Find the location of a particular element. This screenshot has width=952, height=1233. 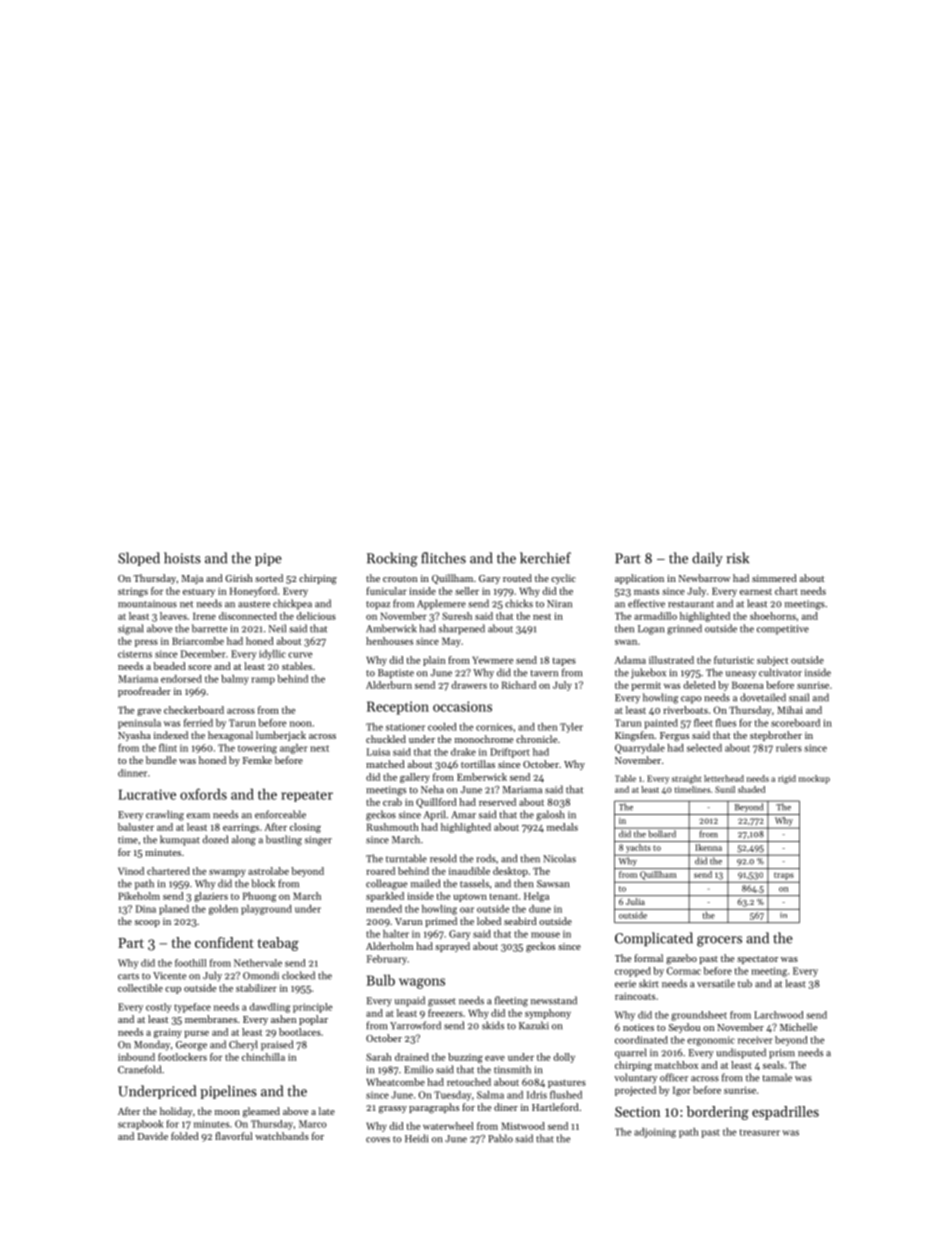

roared is located at coordinates (381, 871).
